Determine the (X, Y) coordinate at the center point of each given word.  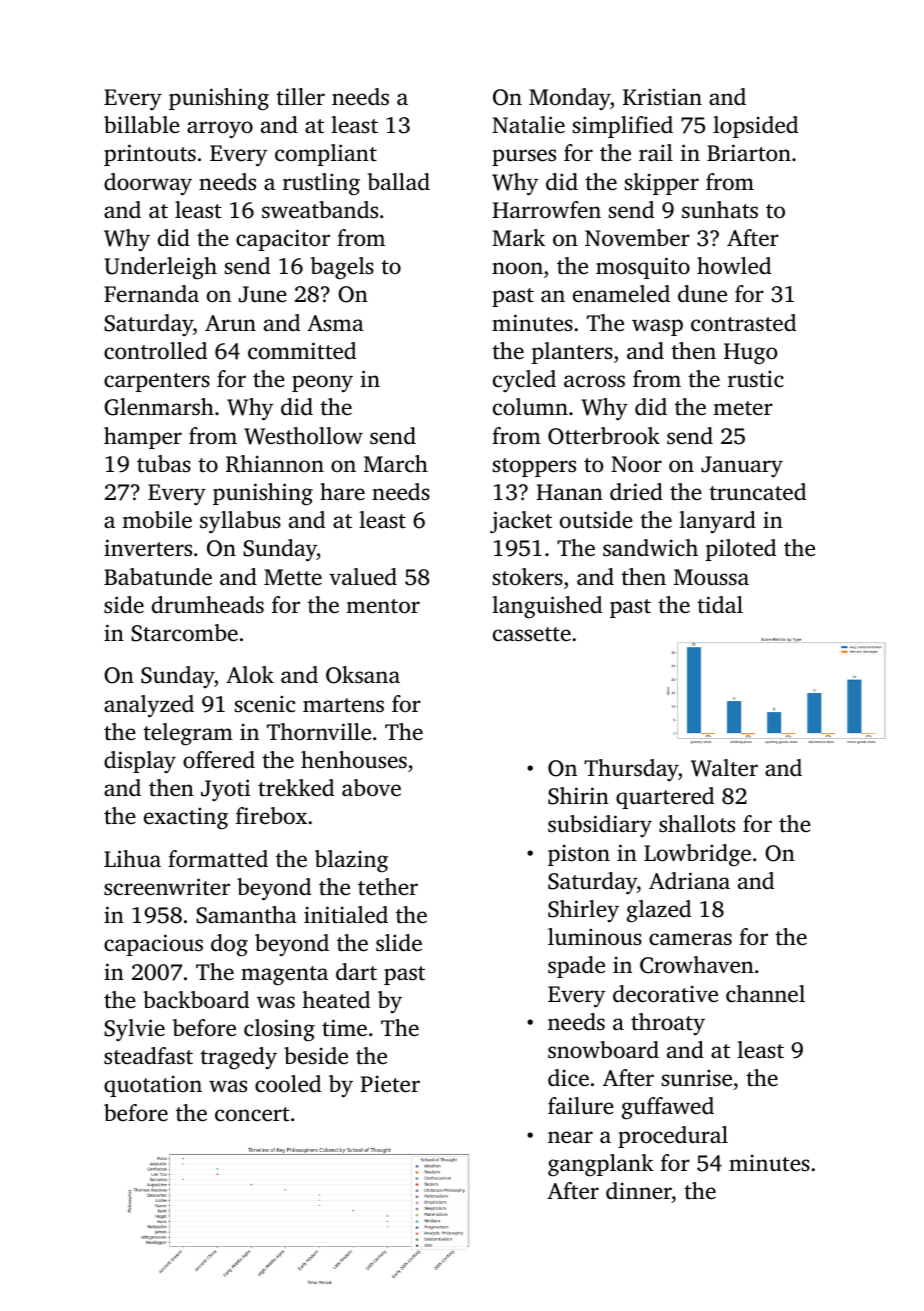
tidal (720, 604)
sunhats (720, 210)
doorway (148, 184)
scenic (265, 704)
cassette (532, 634)
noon (517, 268)
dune (702, 294)
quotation (153, 1086)
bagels (342, 268)
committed (302, 351)
